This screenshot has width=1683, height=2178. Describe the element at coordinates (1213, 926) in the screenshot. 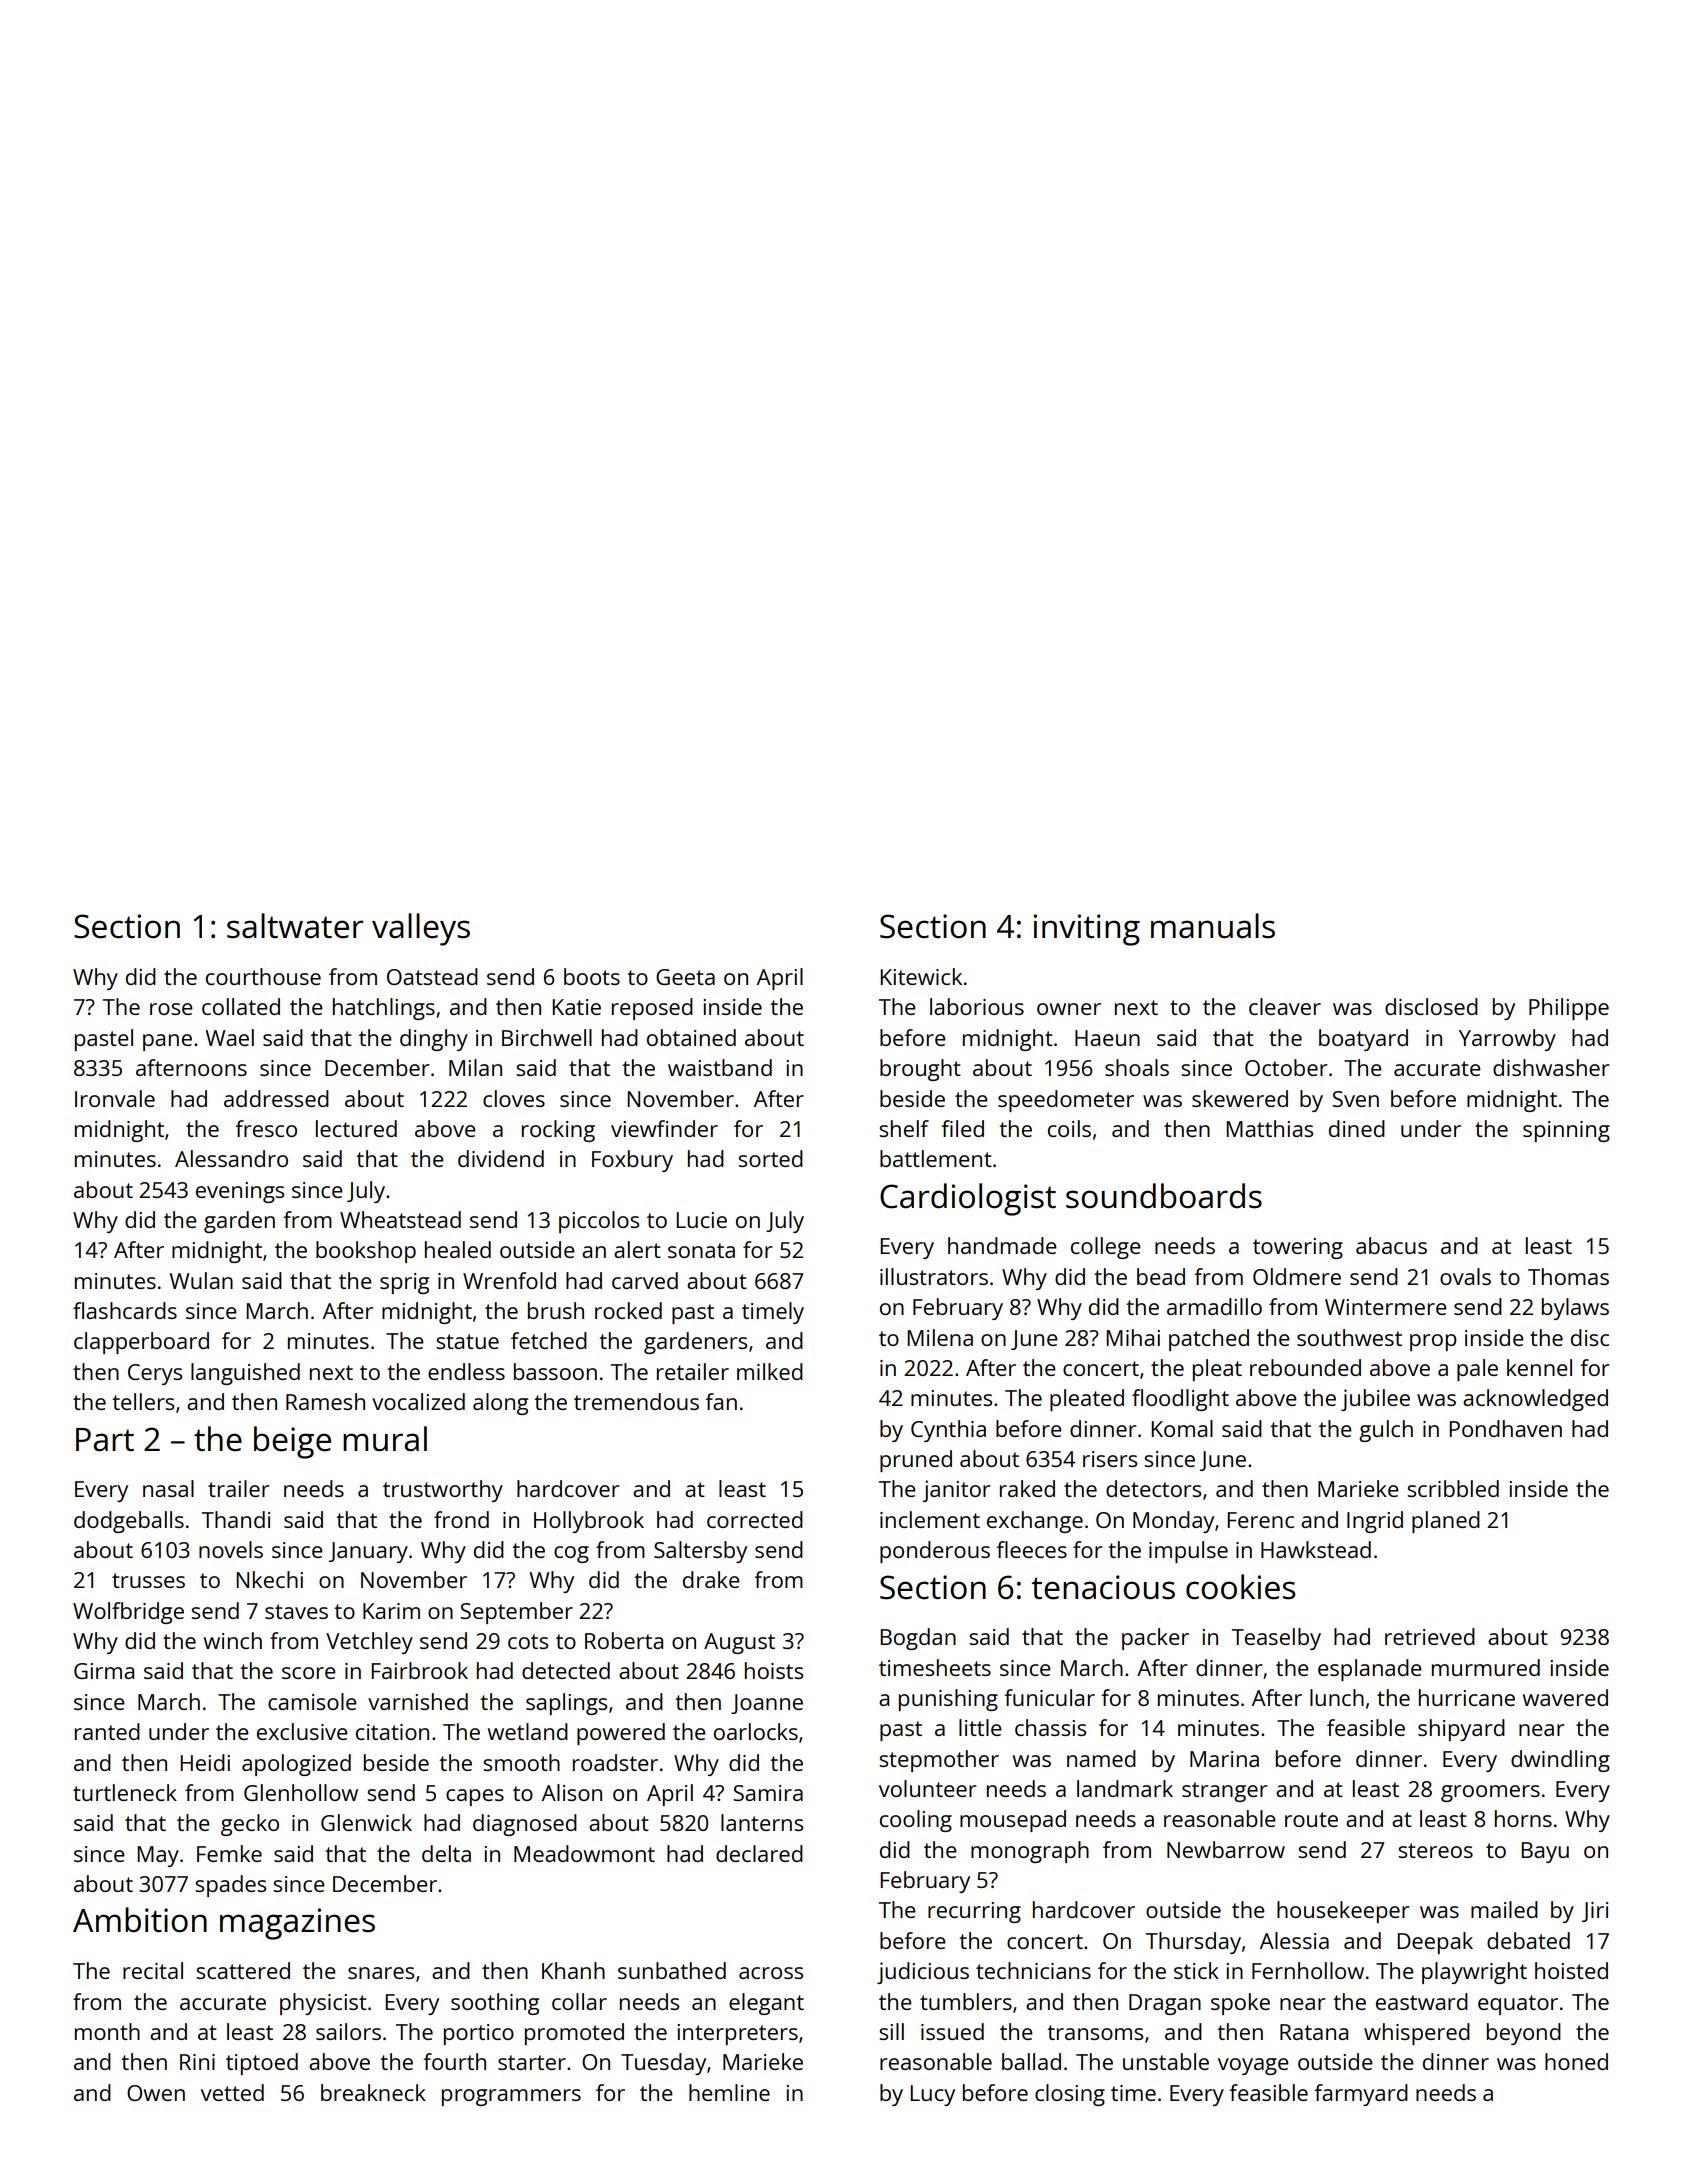

I see `manuals` at that location.
